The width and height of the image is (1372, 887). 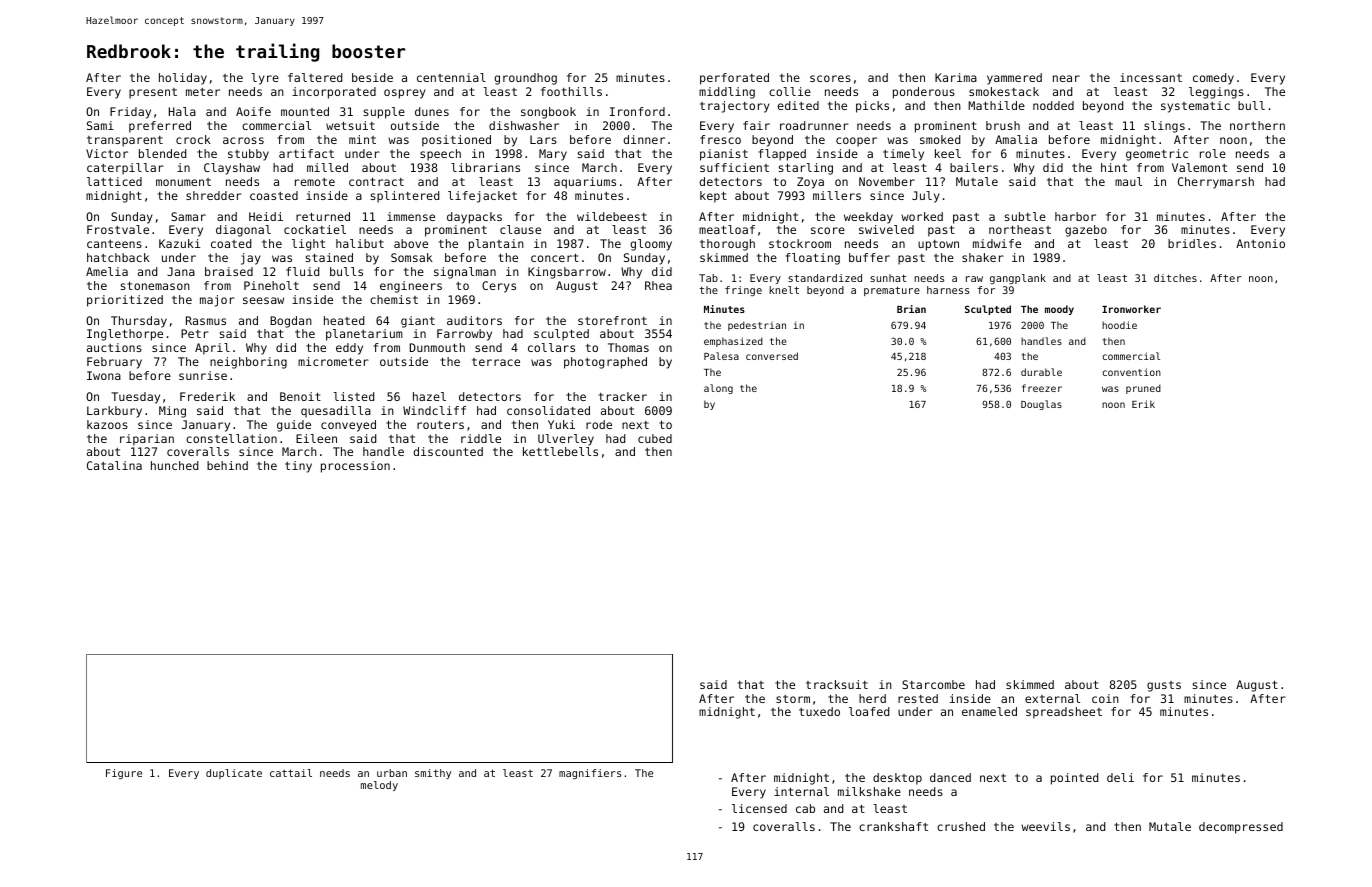 What do you see at coordinates (315, 77) in the image?
I see `faltered` at bounding box center [315, 77].
